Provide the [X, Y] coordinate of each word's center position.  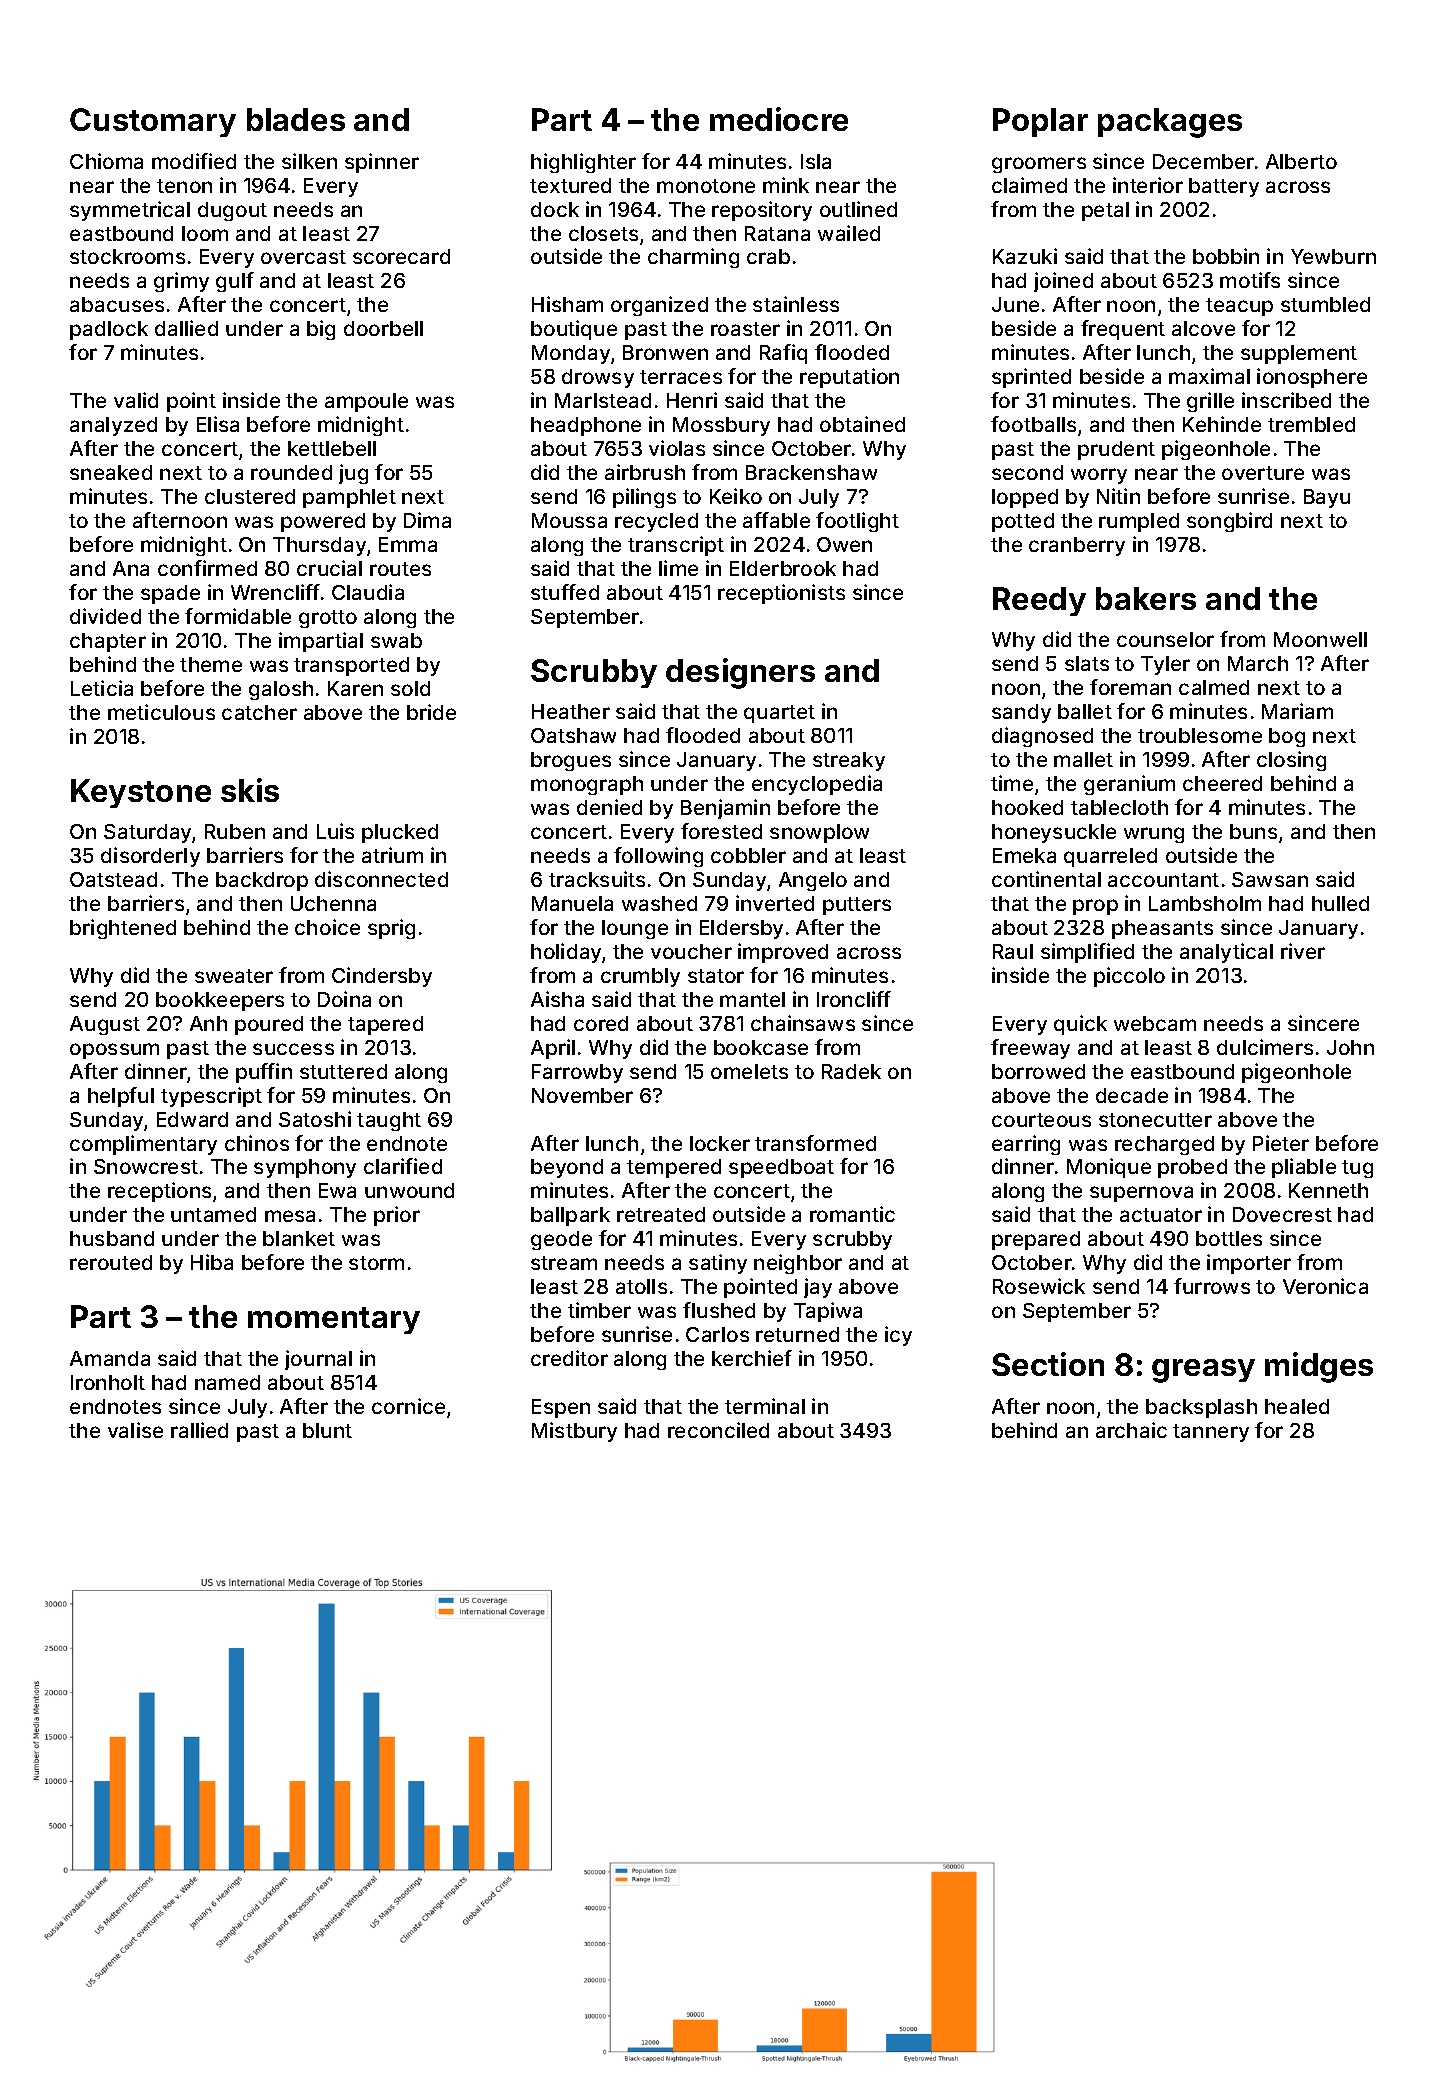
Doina [344, 999]
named [227, 1382]
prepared [1036, 1240]
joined [1063, 282]
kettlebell [332, 448]
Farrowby [577, 1073]
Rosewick [1039, 1286]
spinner [382, 163]
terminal [765, 1406]
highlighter [583, 163]
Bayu [1327, 498]
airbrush [645, 472]
